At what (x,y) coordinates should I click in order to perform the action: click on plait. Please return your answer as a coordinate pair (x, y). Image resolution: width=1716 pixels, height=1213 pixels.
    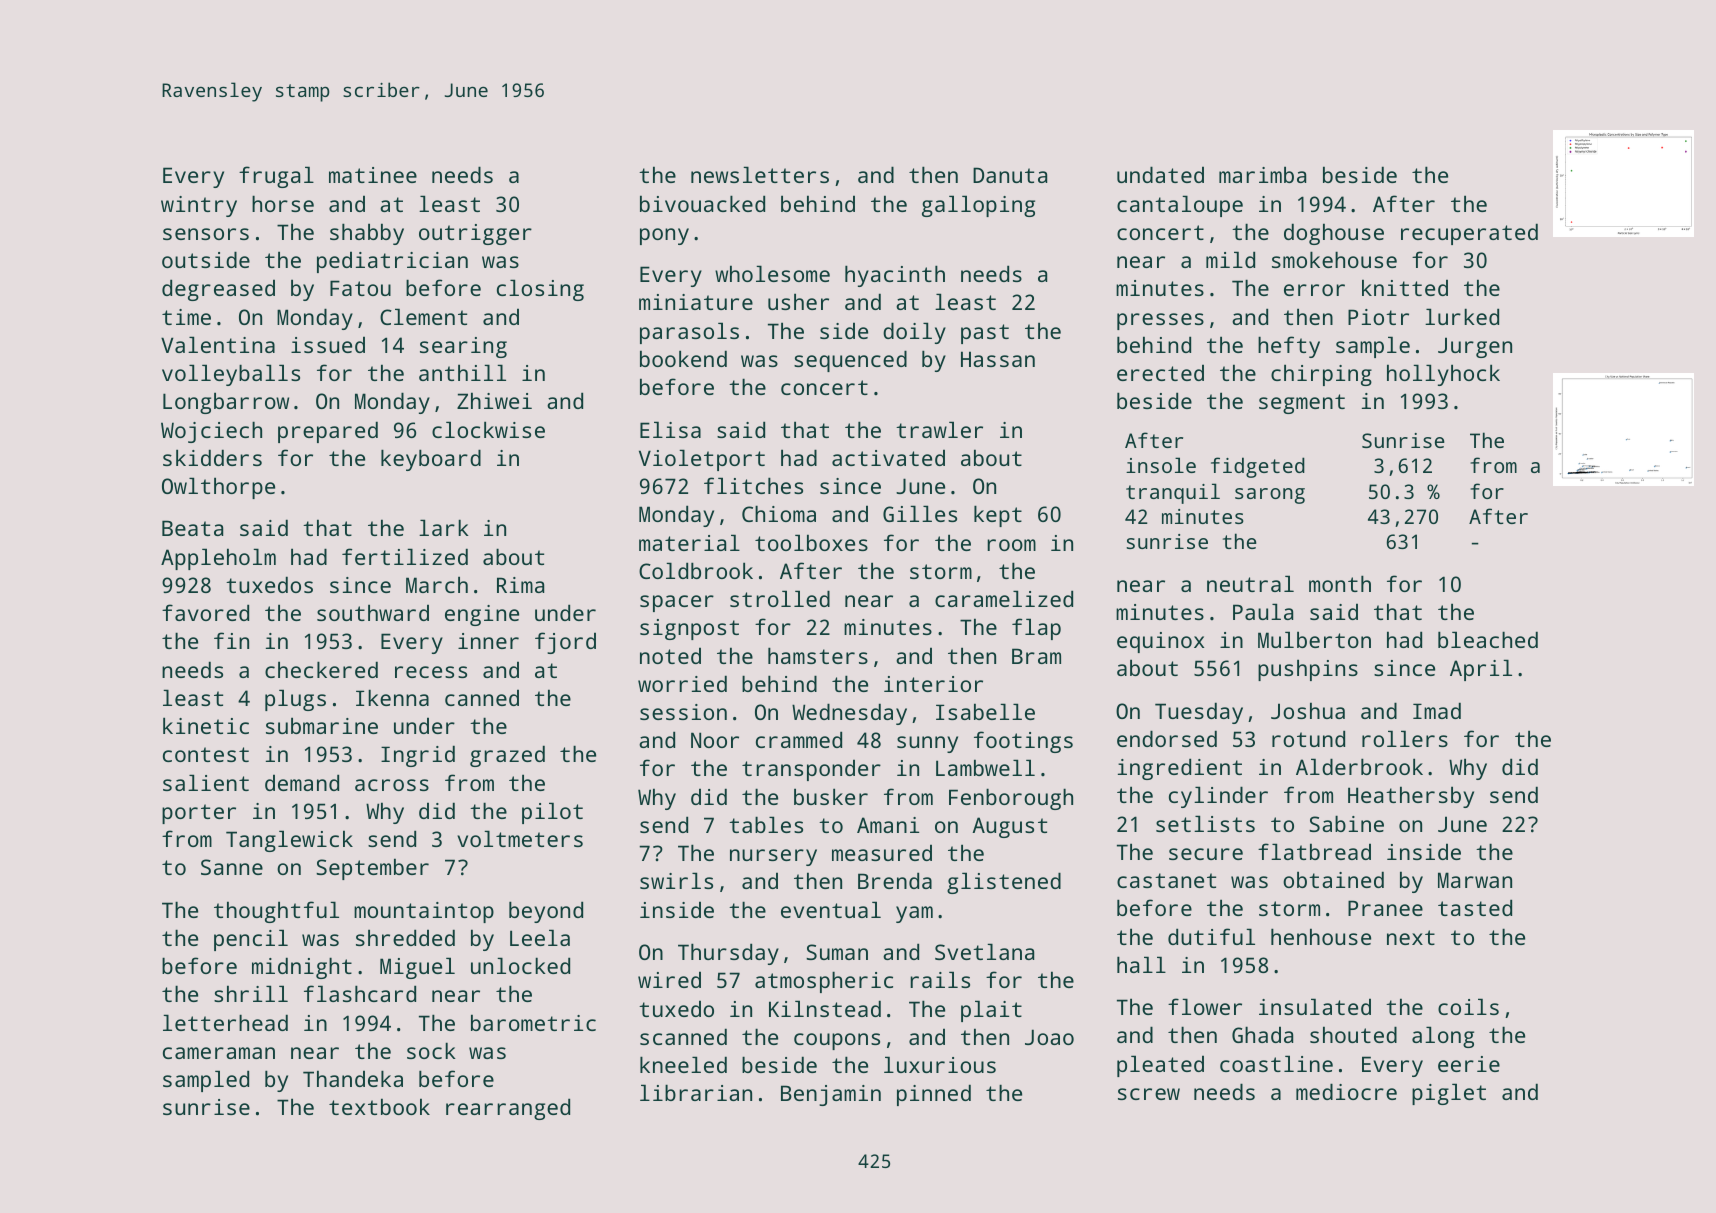
    Looking at the image, I should click on (991, 1011).
